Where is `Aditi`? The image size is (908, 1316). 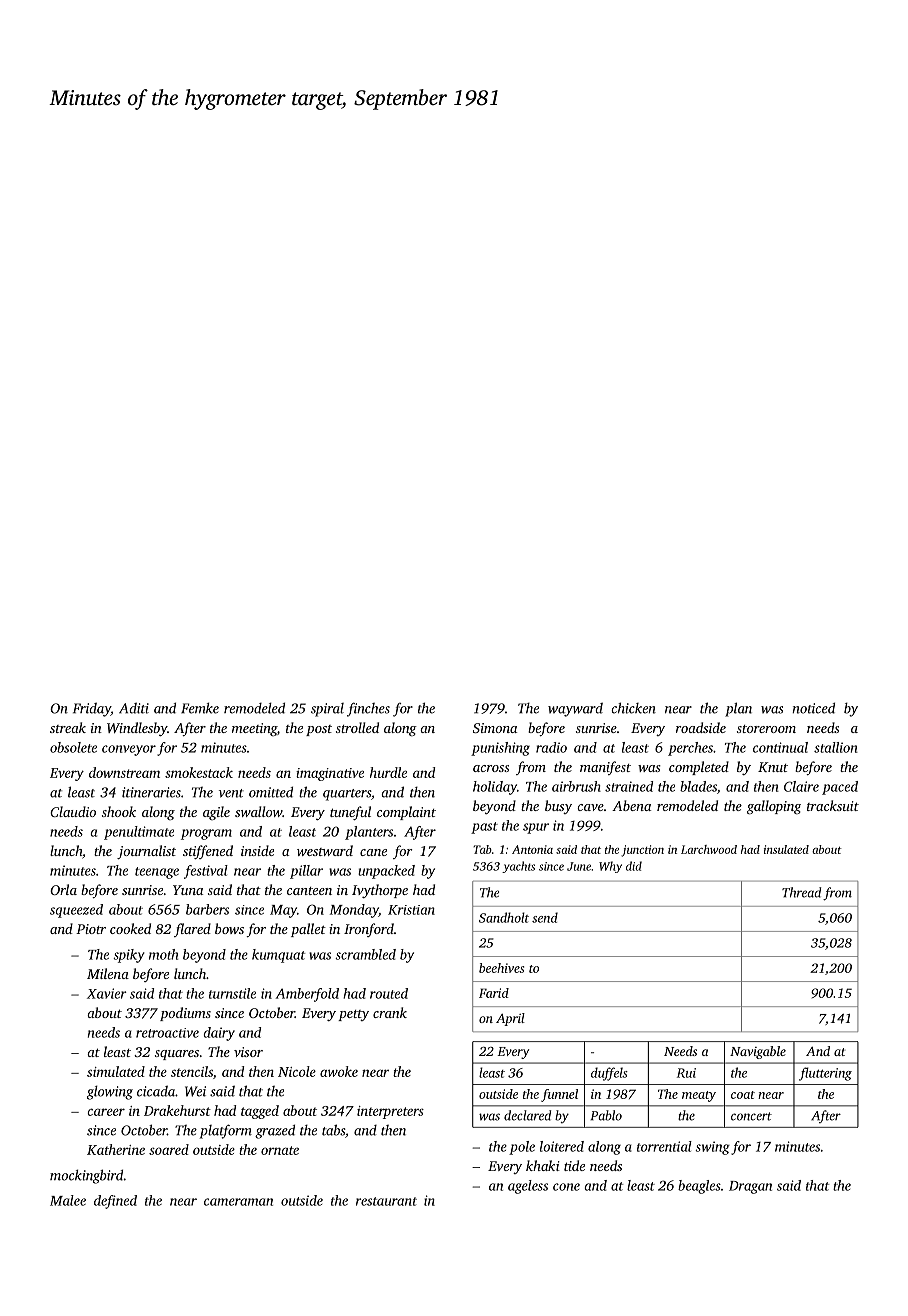 Aditi is located at coordinates (134, 708).
